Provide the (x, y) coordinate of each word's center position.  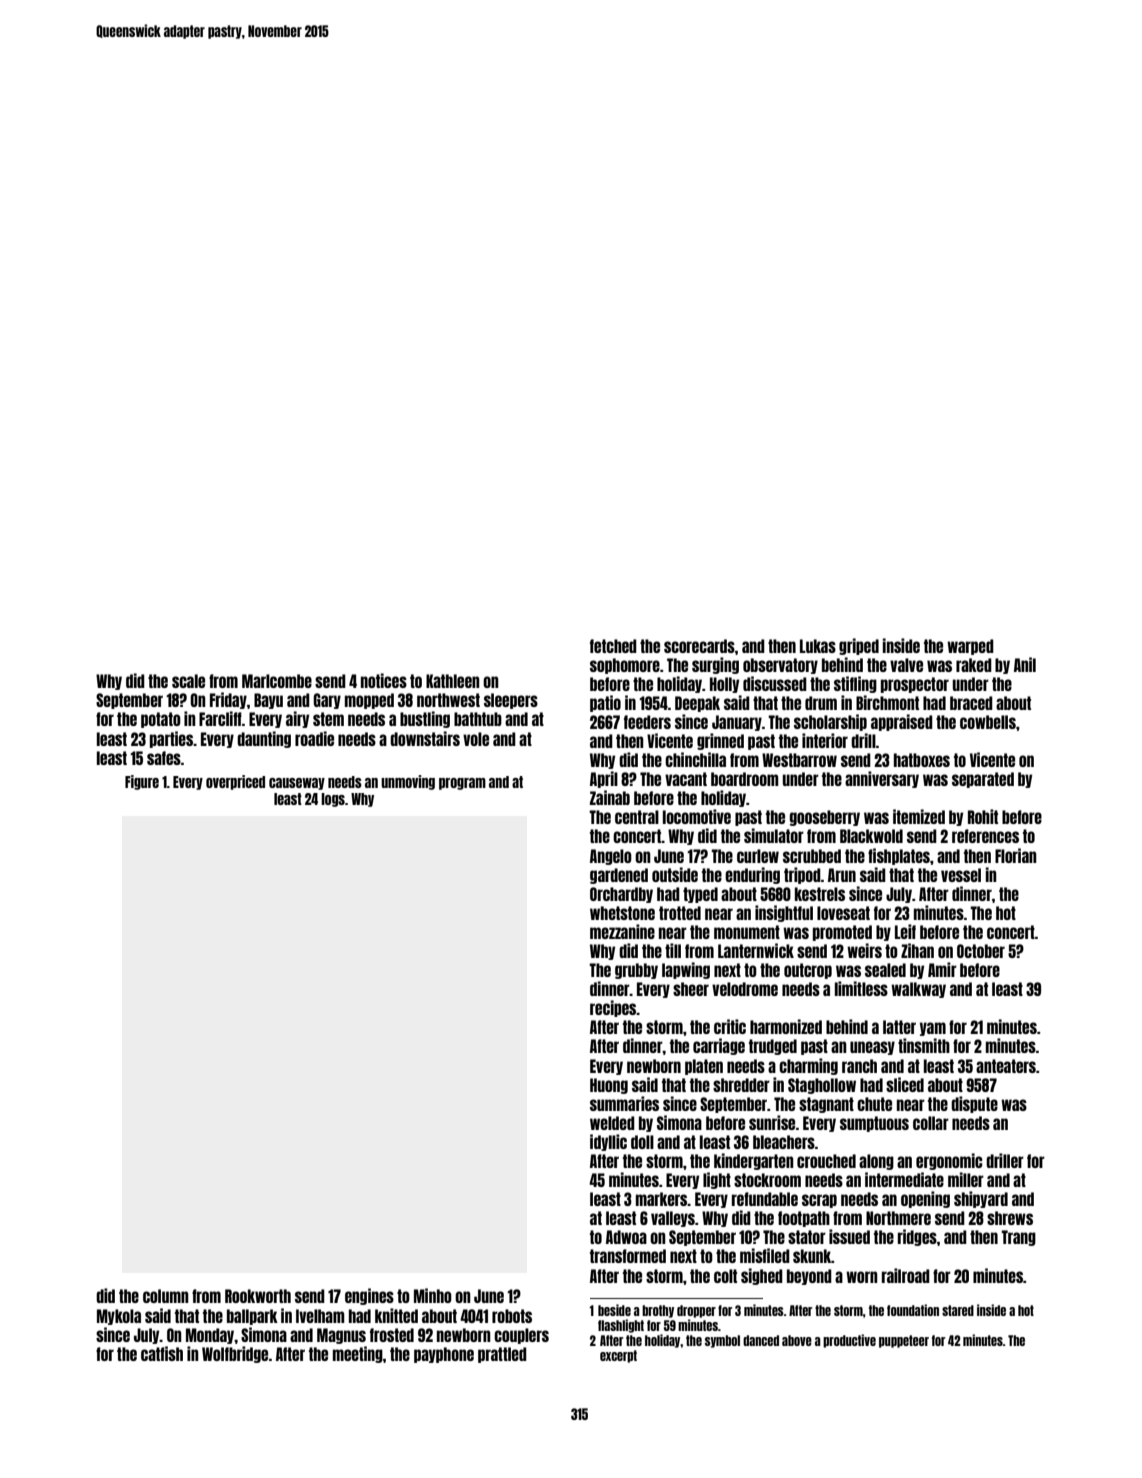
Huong (609, 1086)
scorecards (699, 646)
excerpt (618, 1356)
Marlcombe (277, 681)
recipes (613, 1008)
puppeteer (904, 1341)
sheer (691, 989)
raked (974, 665)
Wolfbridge (235, 1354)
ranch (859, 1066)
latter (899, 1027)
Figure (142, 782)
